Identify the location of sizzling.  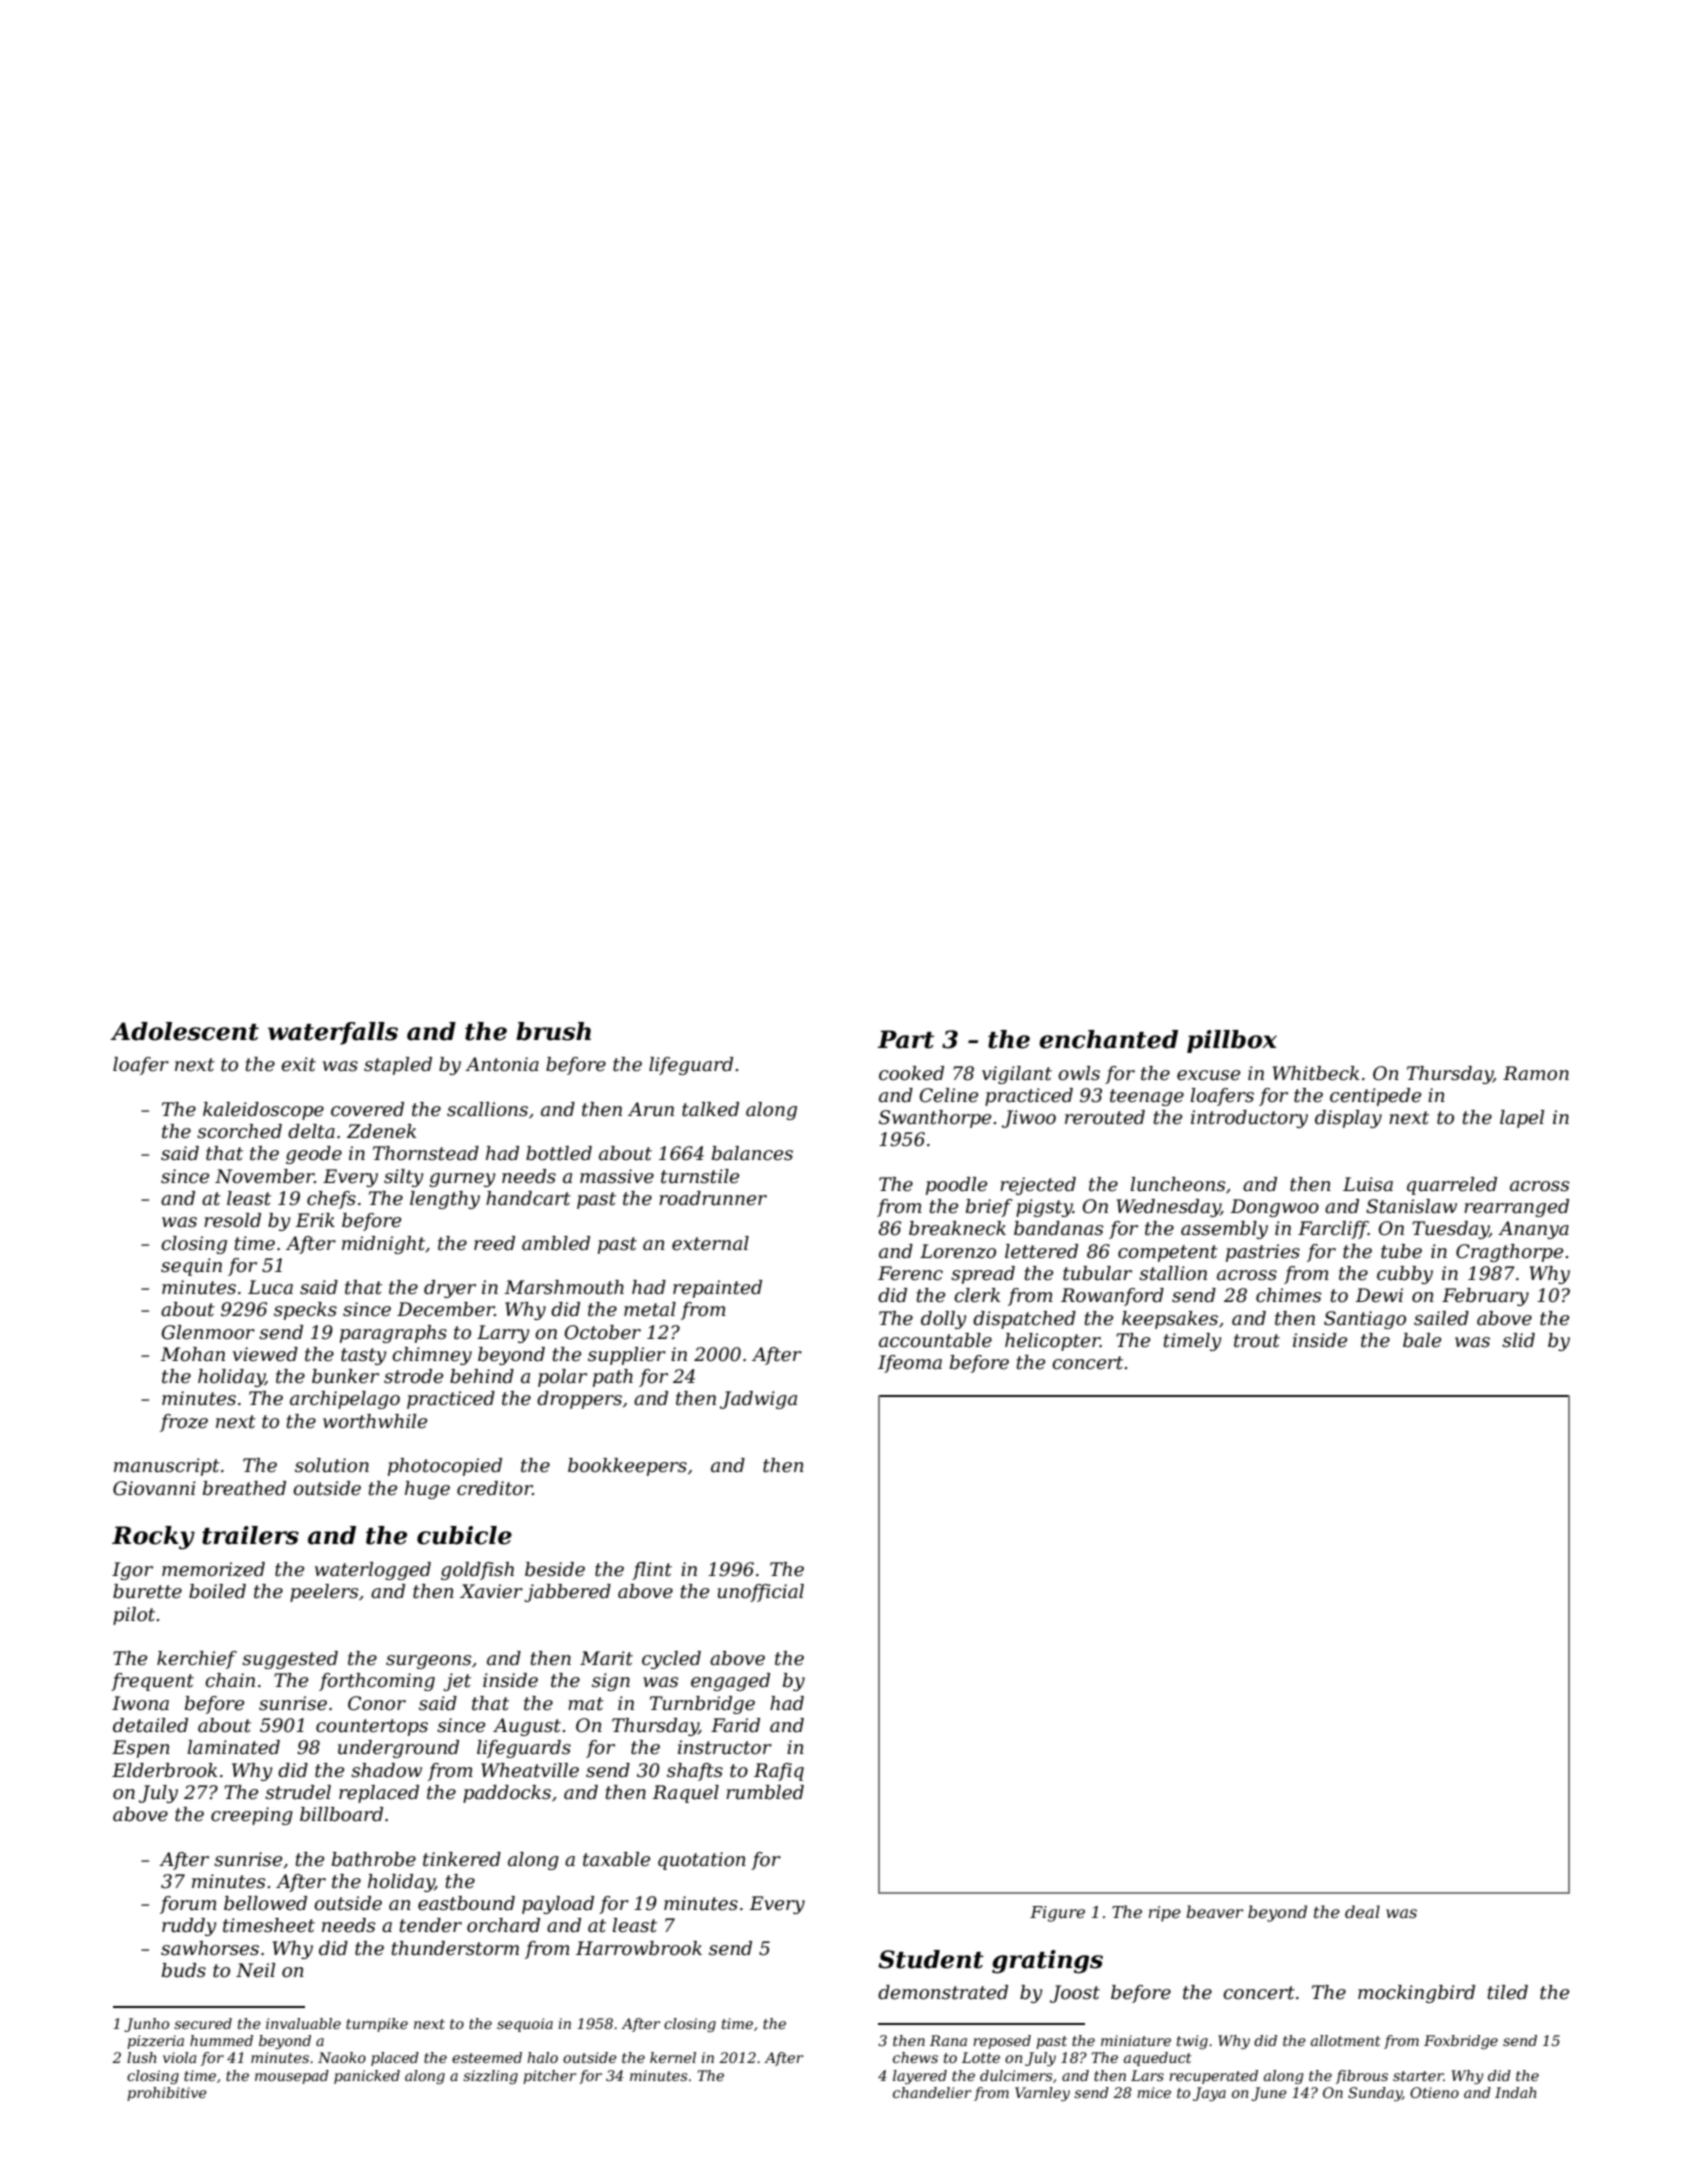
(490, 2077).
